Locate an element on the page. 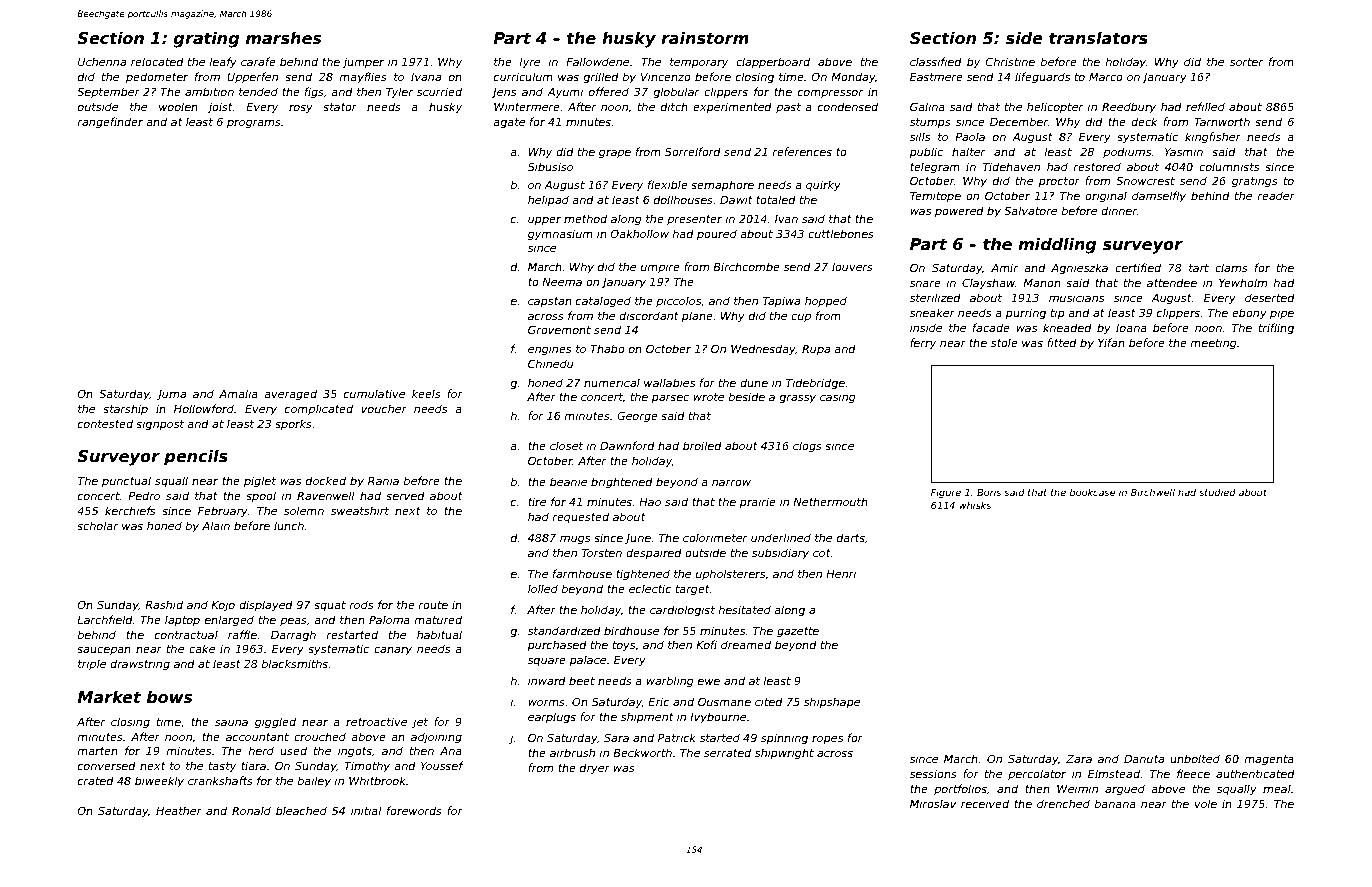 This document has width=1372, height=887. rainstorm is located at coordinates (705, 38).
